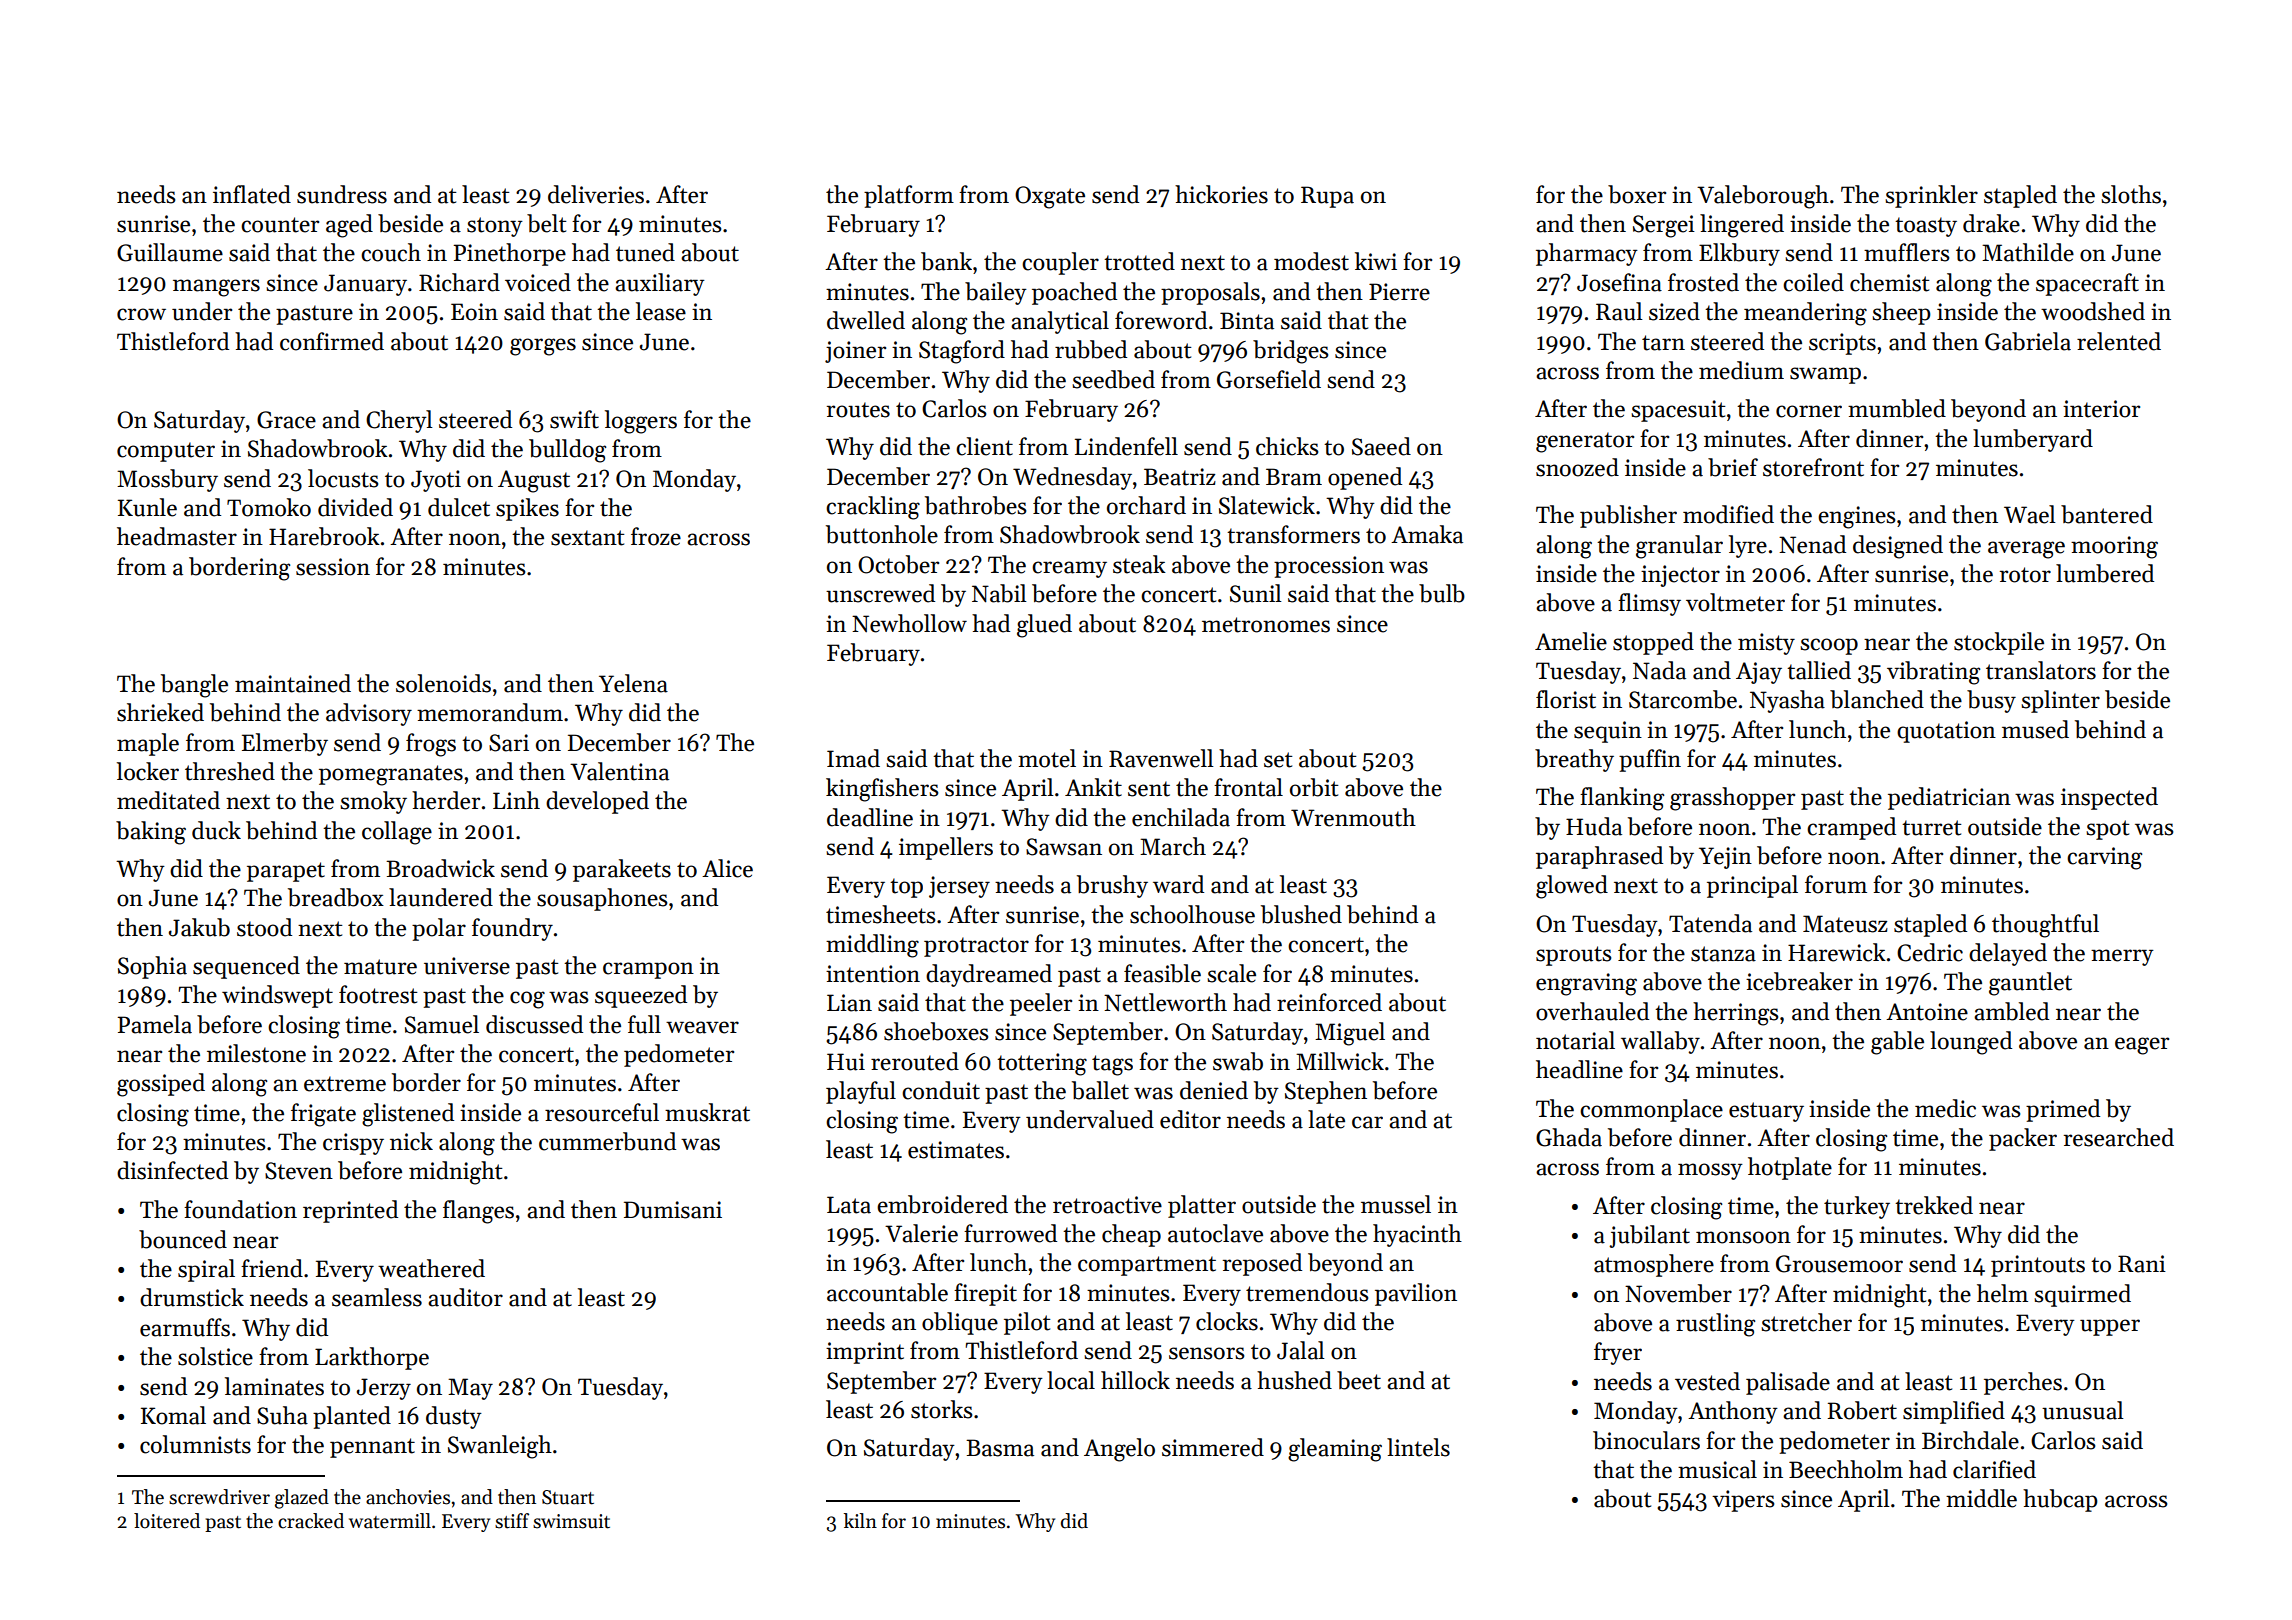  I want to click on froze, so click(656, 536).
